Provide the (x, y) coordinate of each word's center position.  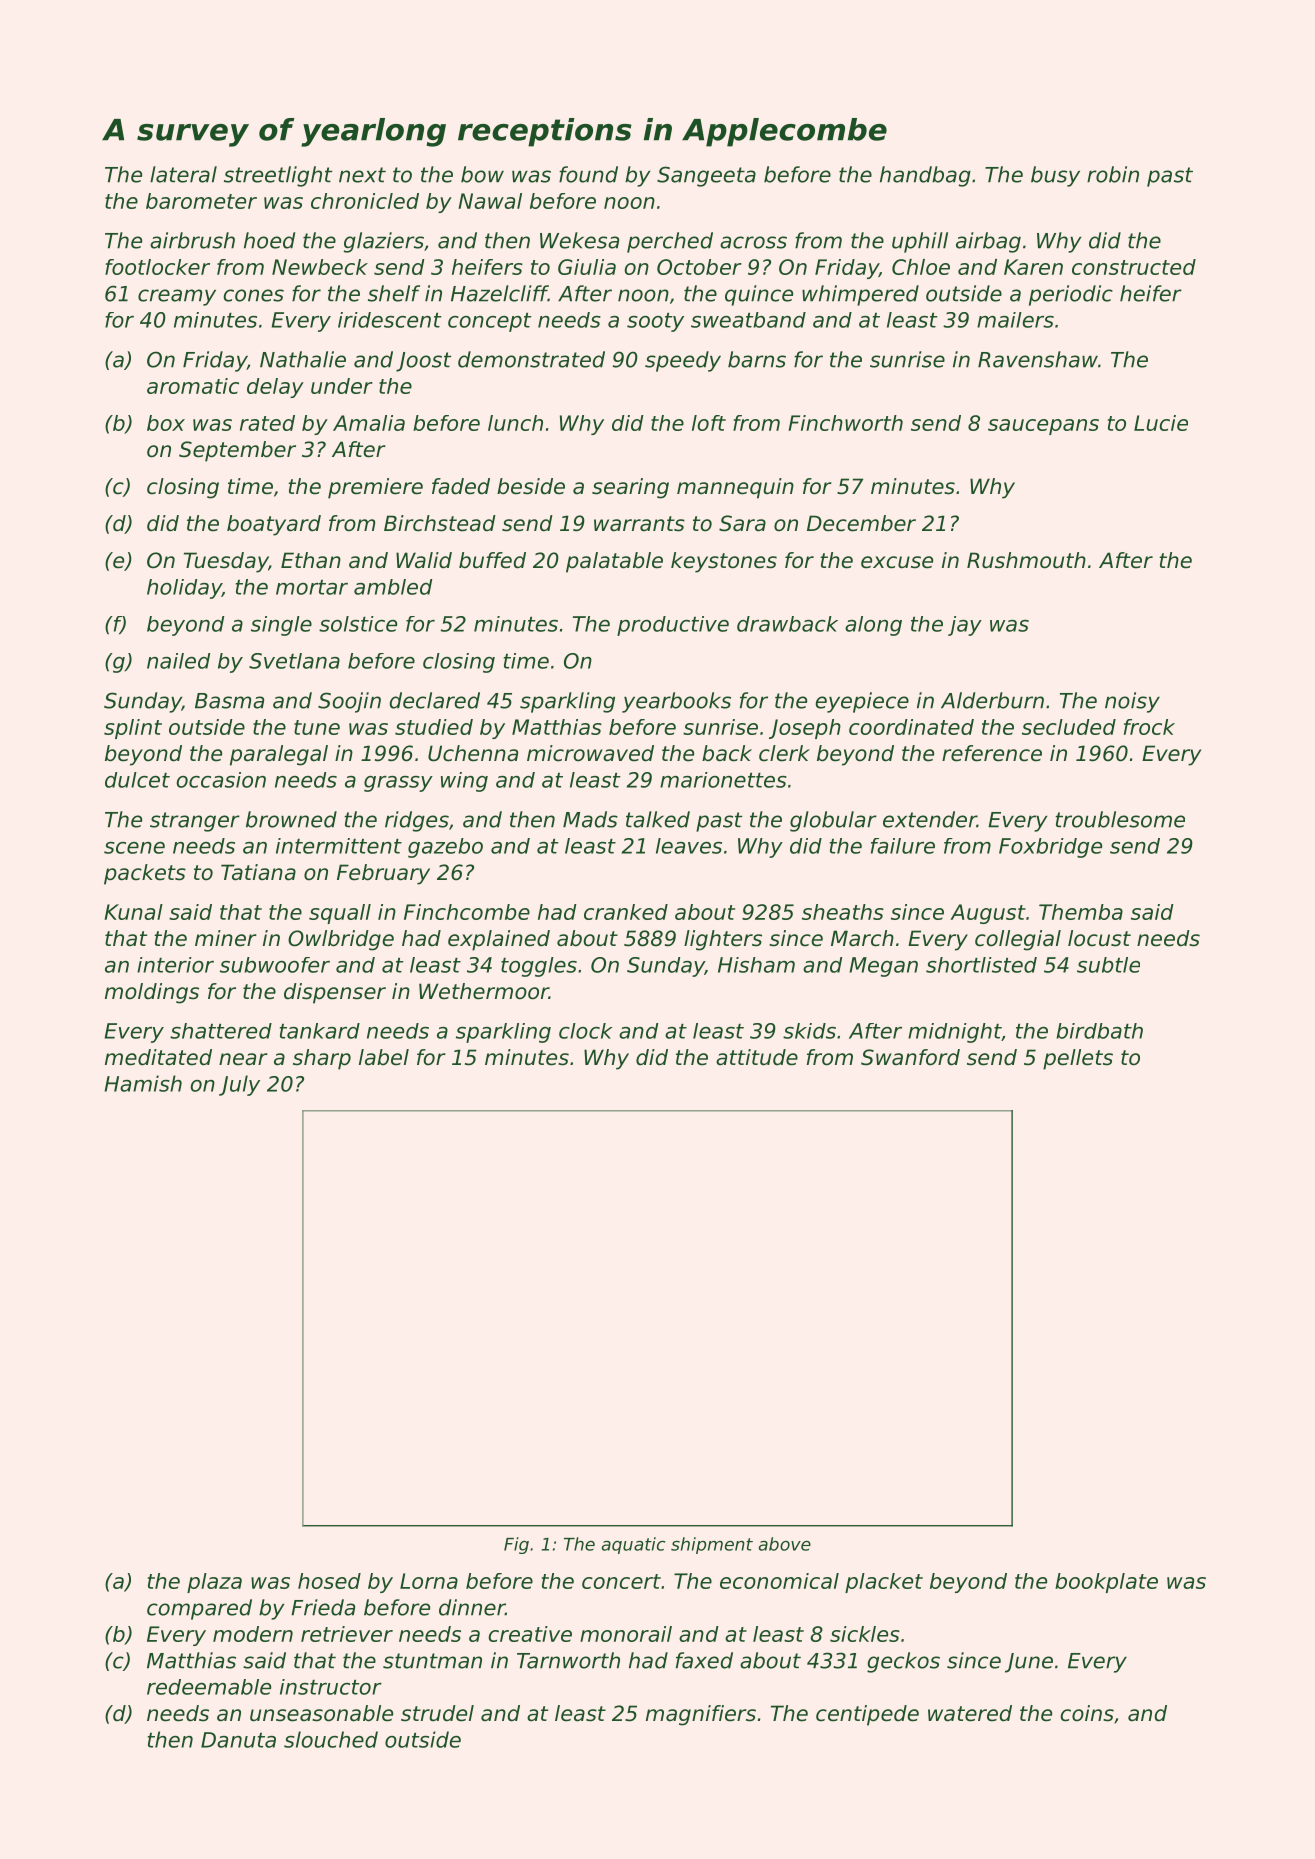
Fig (516, 1545)
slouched (331, 1739)
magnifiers (701, 1715)
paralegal (279, 755)
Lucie (1161, 423)
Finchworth (845, 423)
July (239, 1085)
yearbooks (676, 702)
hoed (269, 240)
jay (965, 626)
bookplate (1106, 1583)
